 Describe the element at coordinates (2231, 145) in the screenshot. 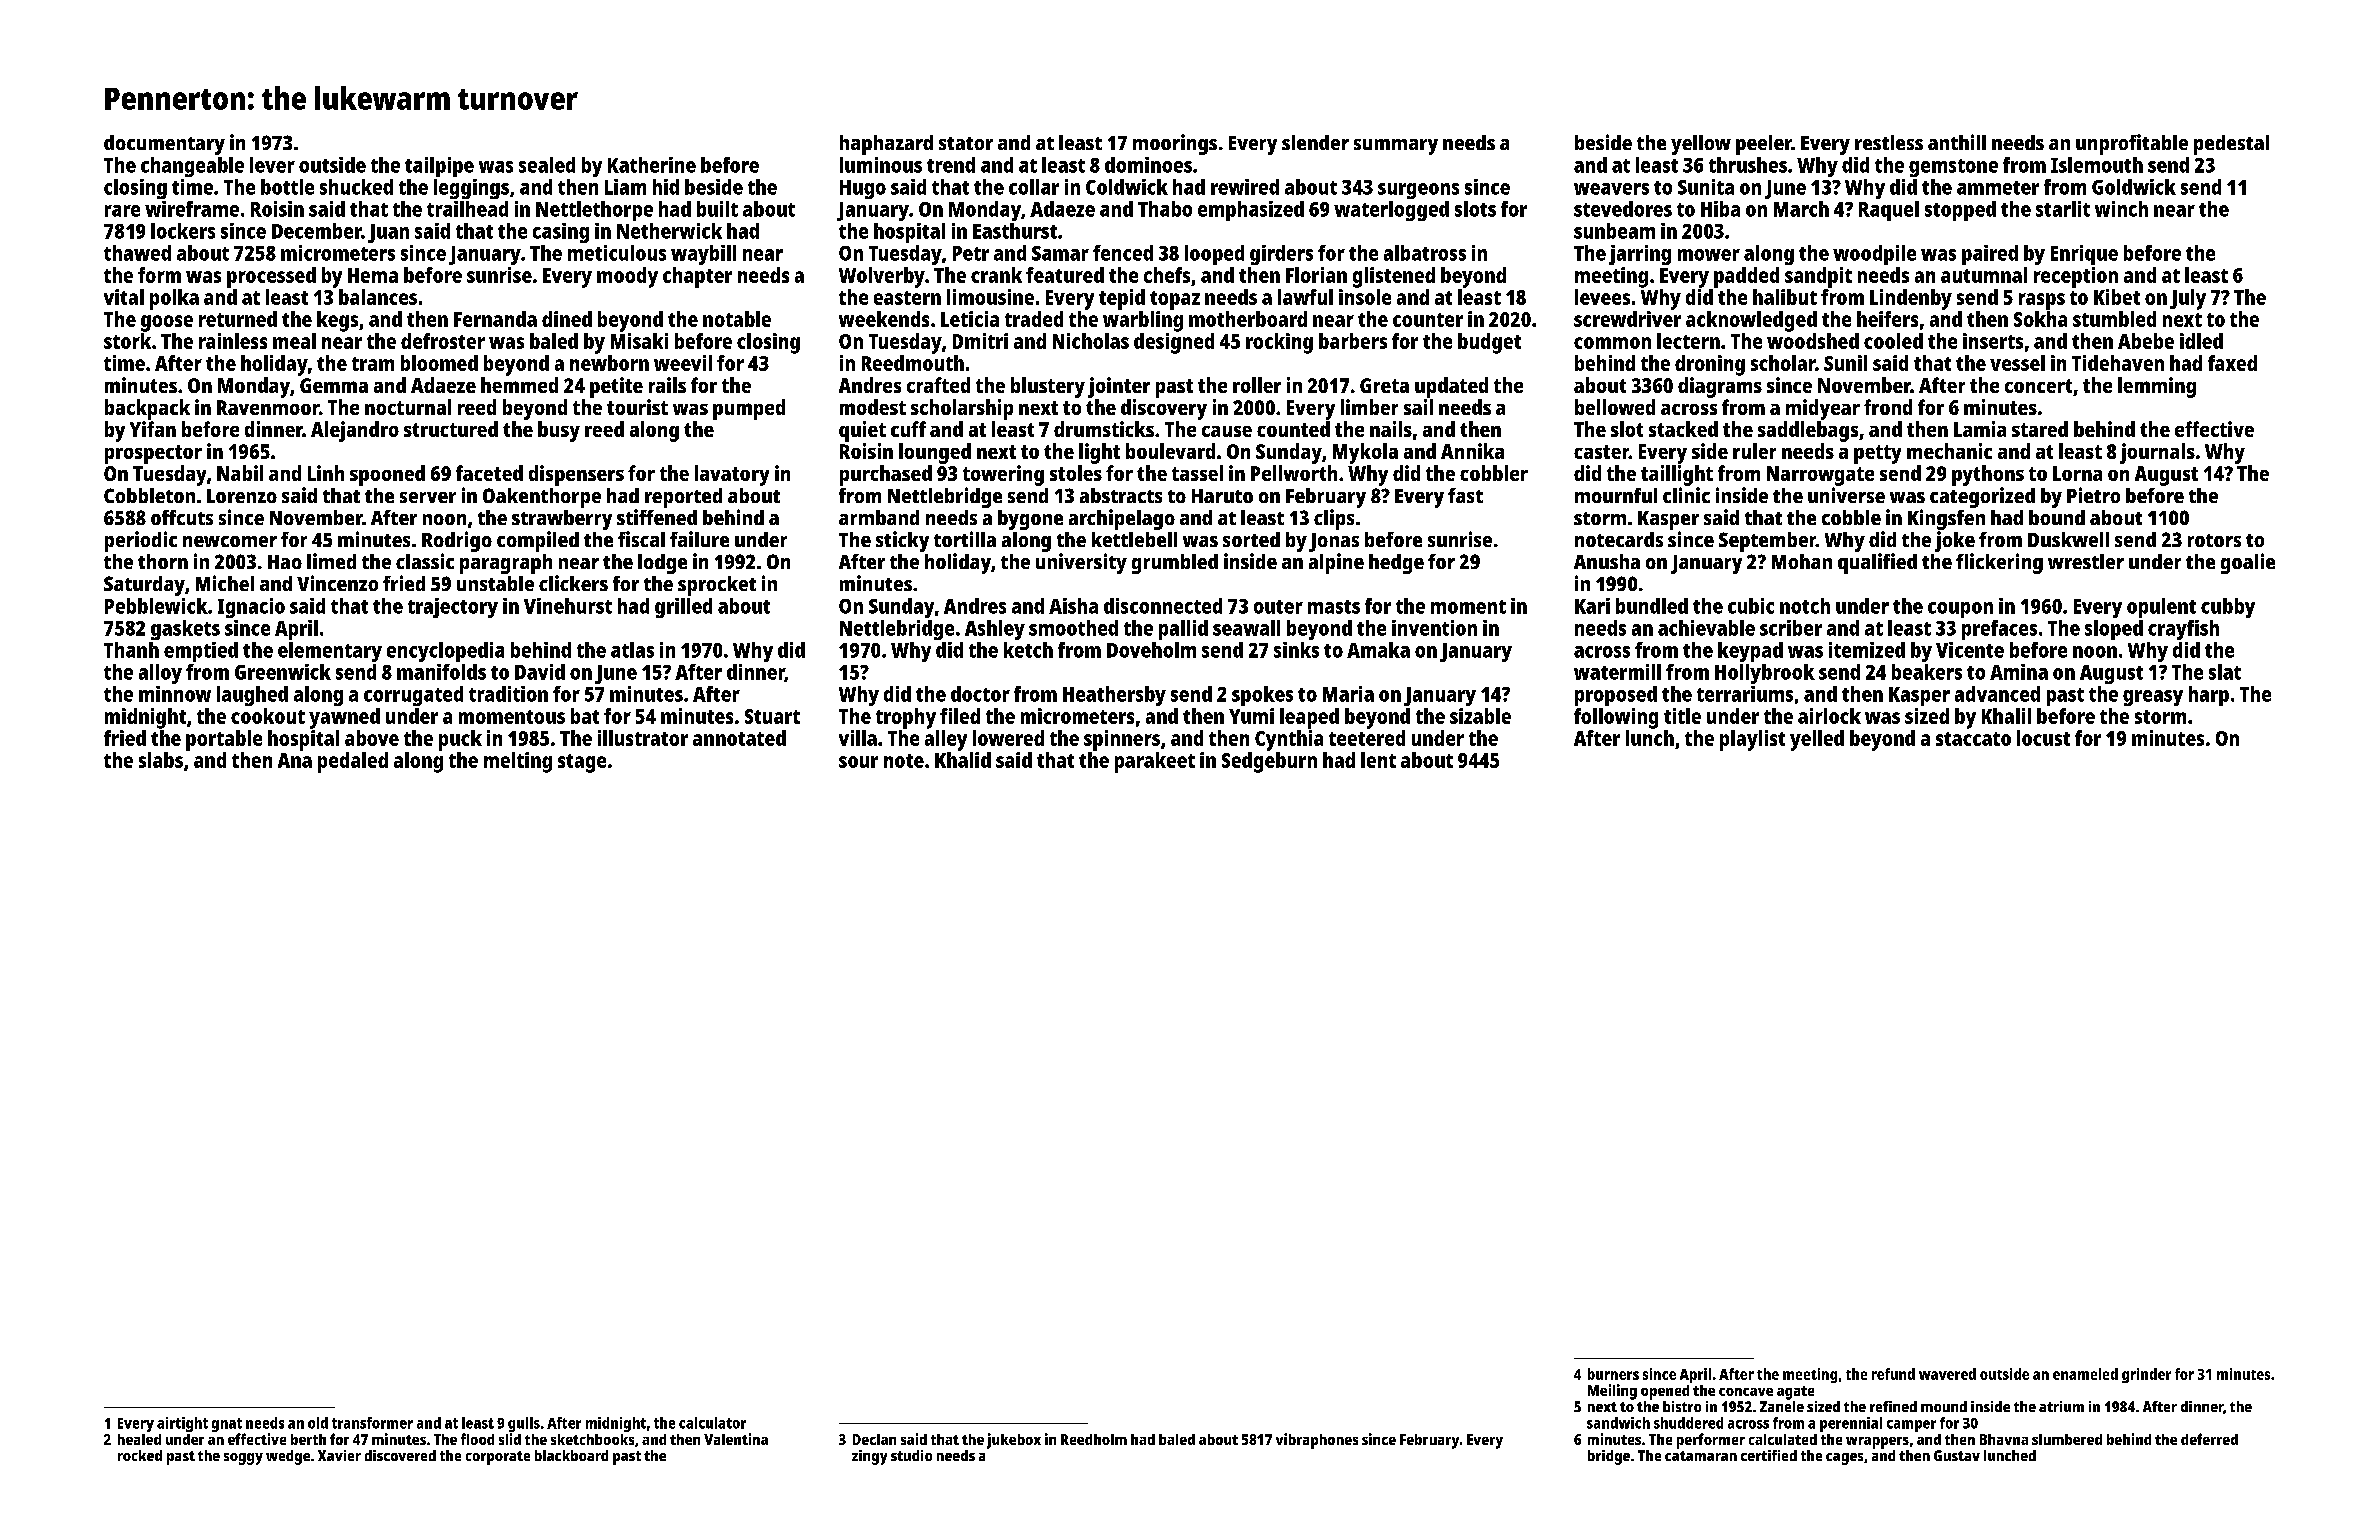

I see `pedestal` at that location.
